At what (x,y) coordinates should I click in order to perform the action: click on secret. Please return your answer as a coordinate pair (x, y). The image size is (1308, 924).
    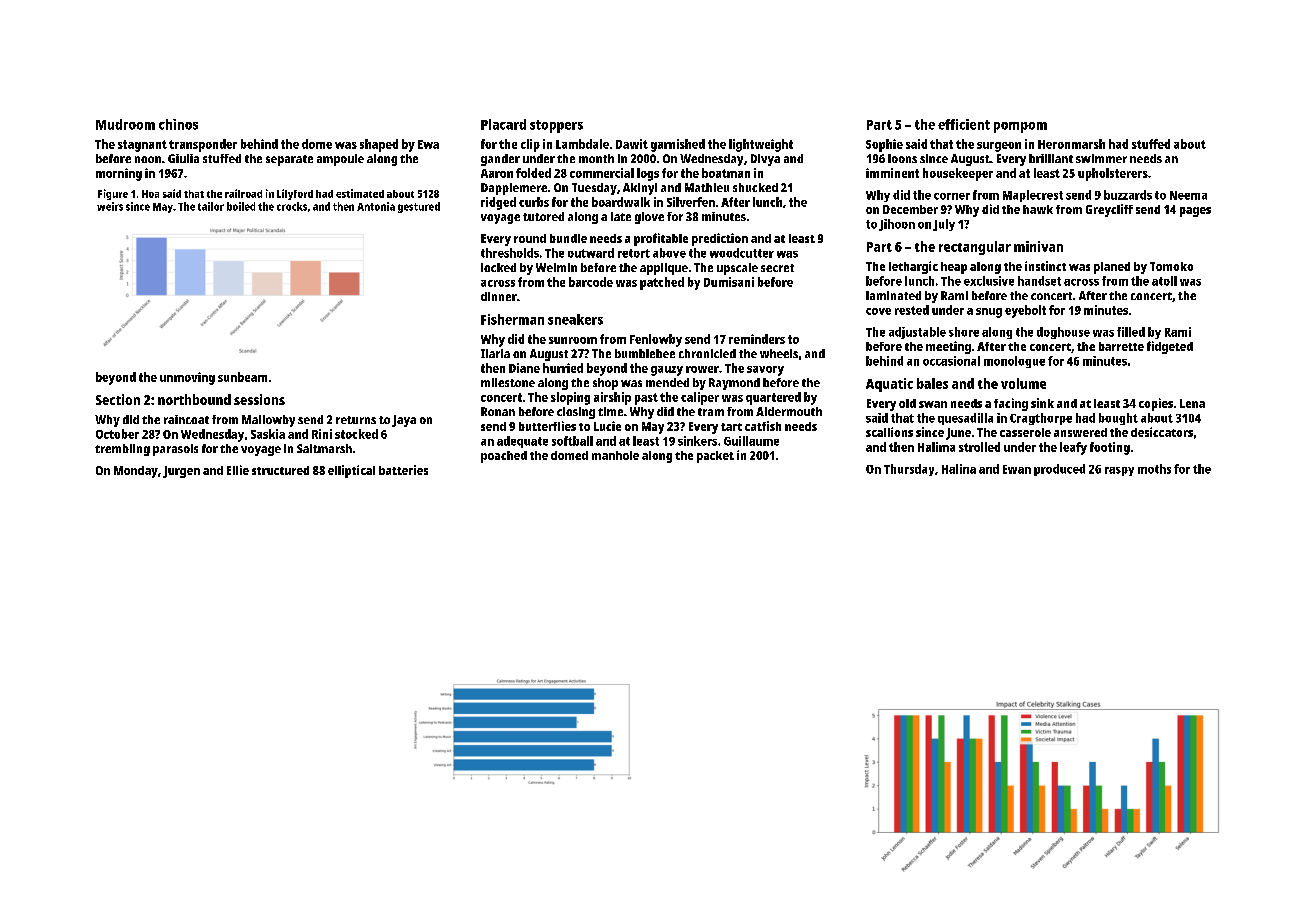
    Looking at the image, I should click on (777, 268).
